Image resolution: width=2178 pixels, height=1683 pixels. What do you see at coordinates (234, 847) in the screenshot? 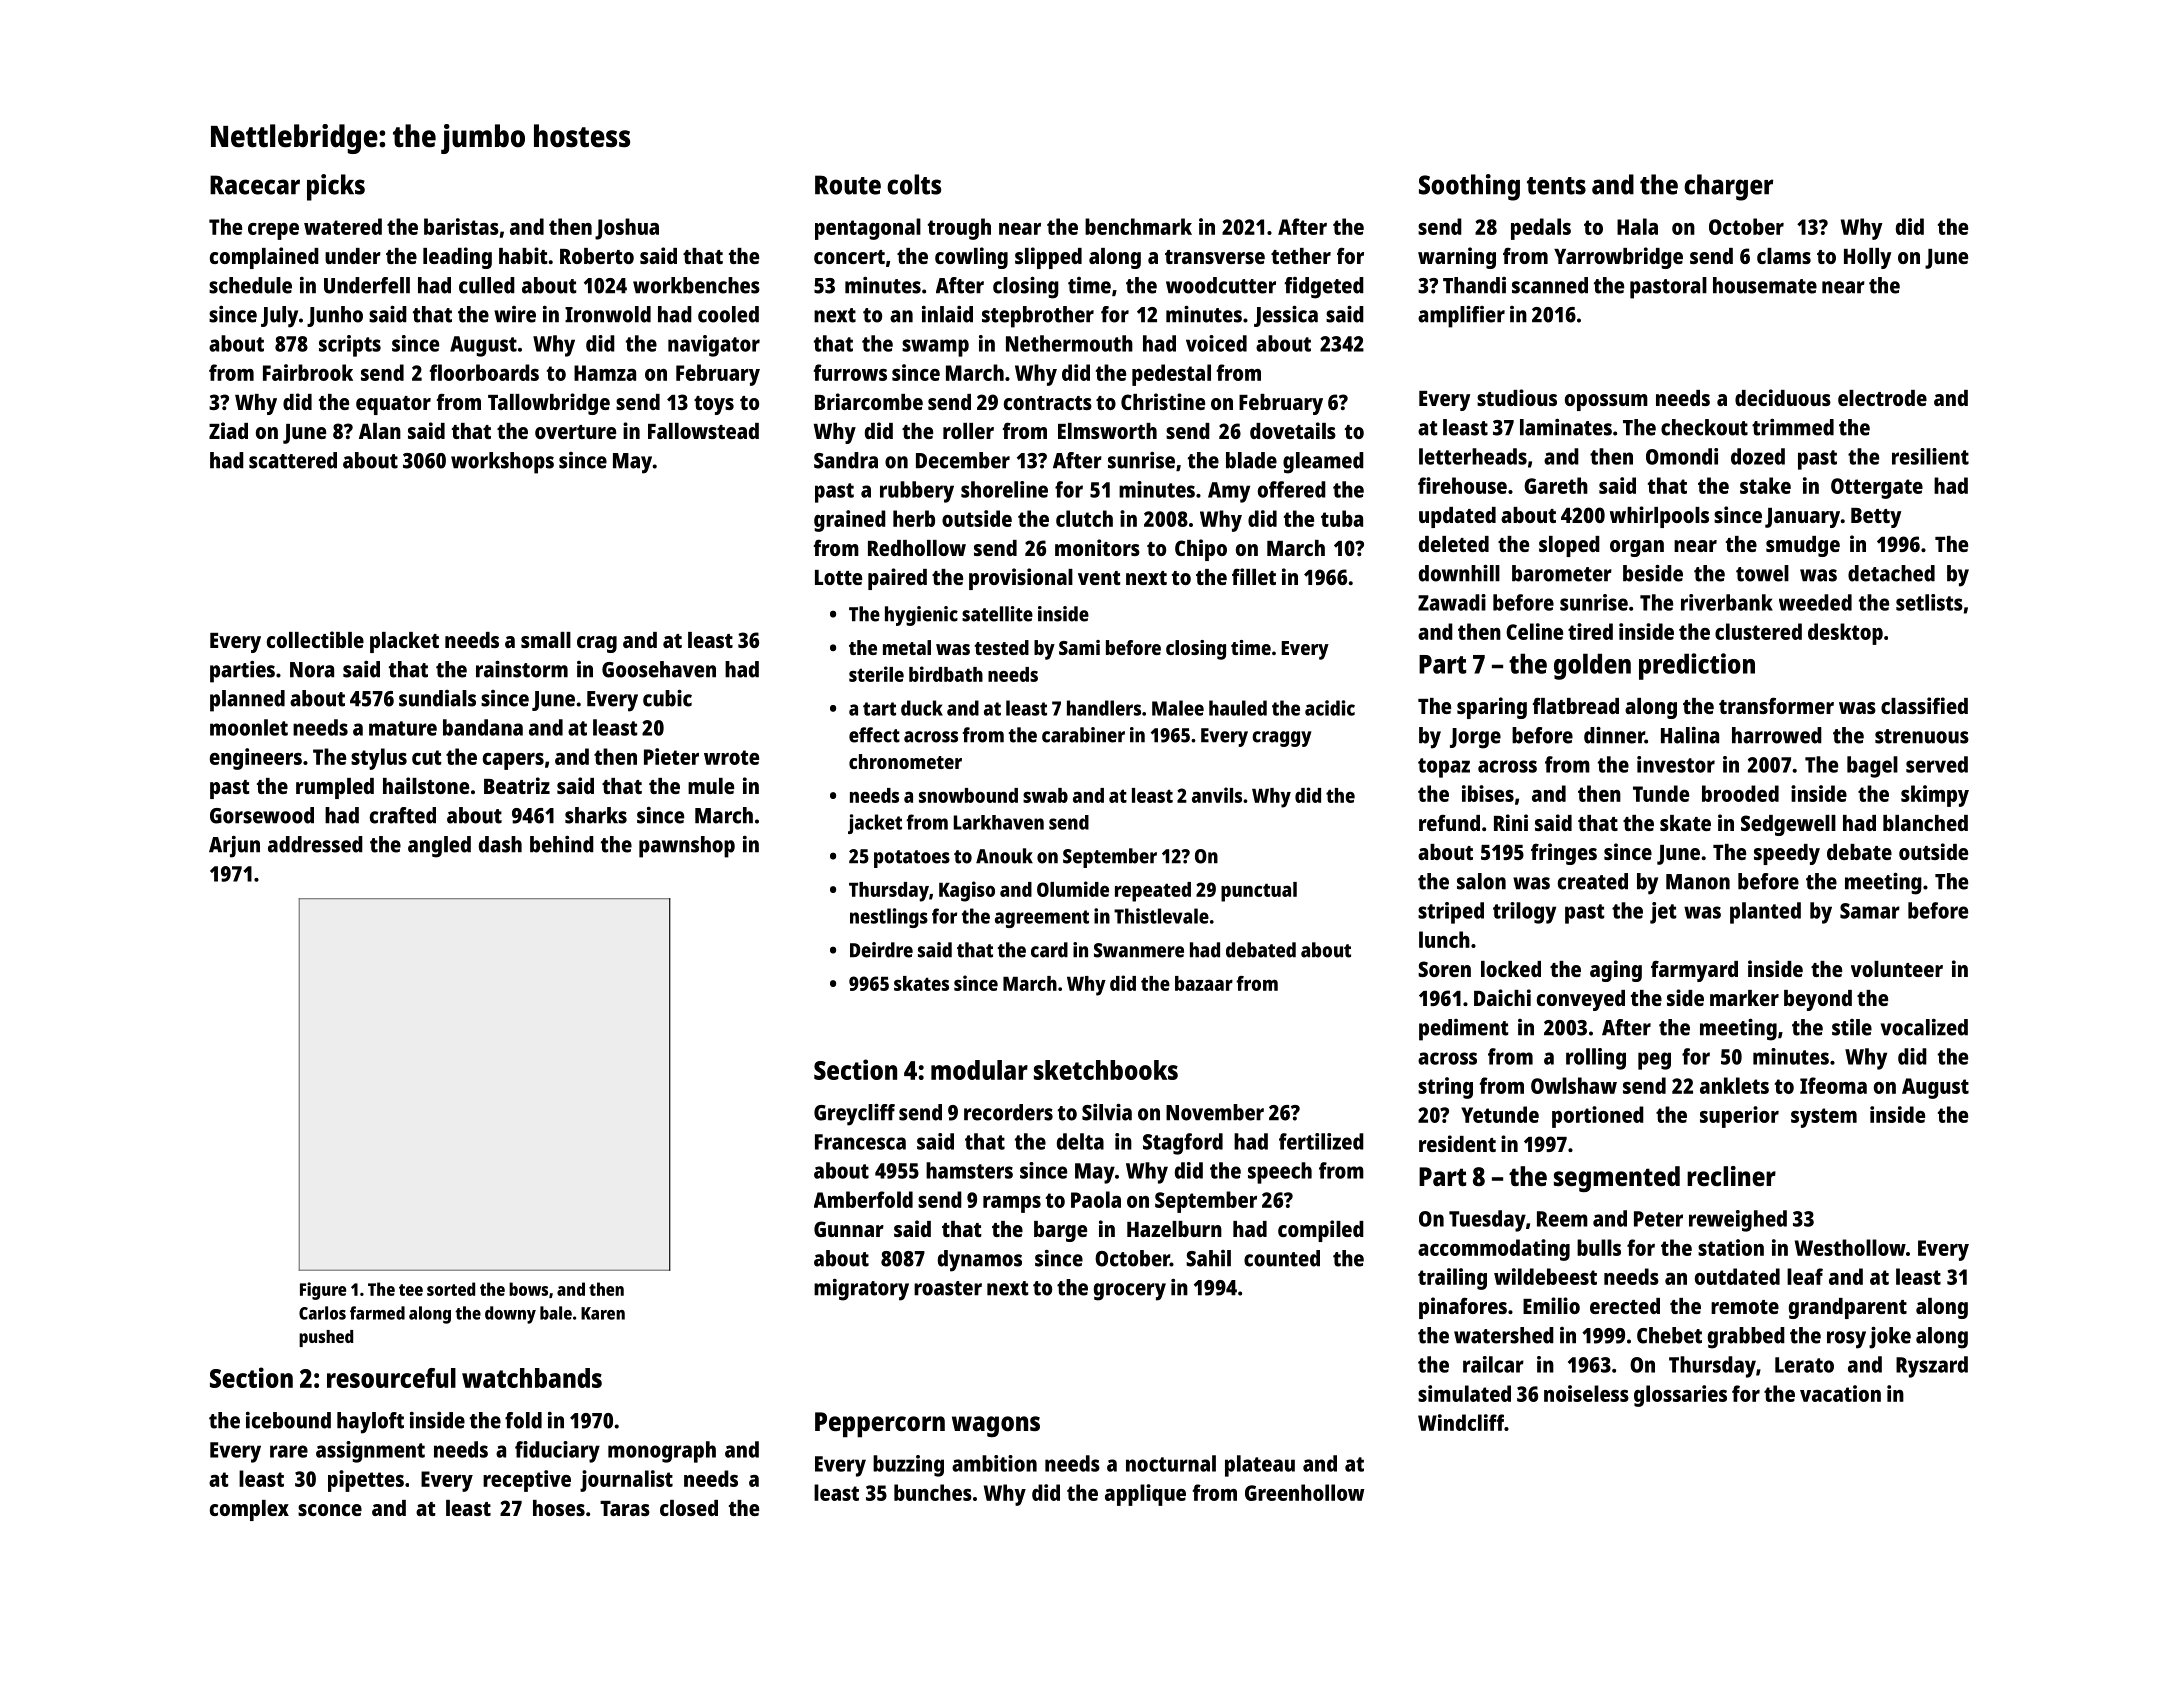
I see `Arjun` at bounding box center [234, 847].
